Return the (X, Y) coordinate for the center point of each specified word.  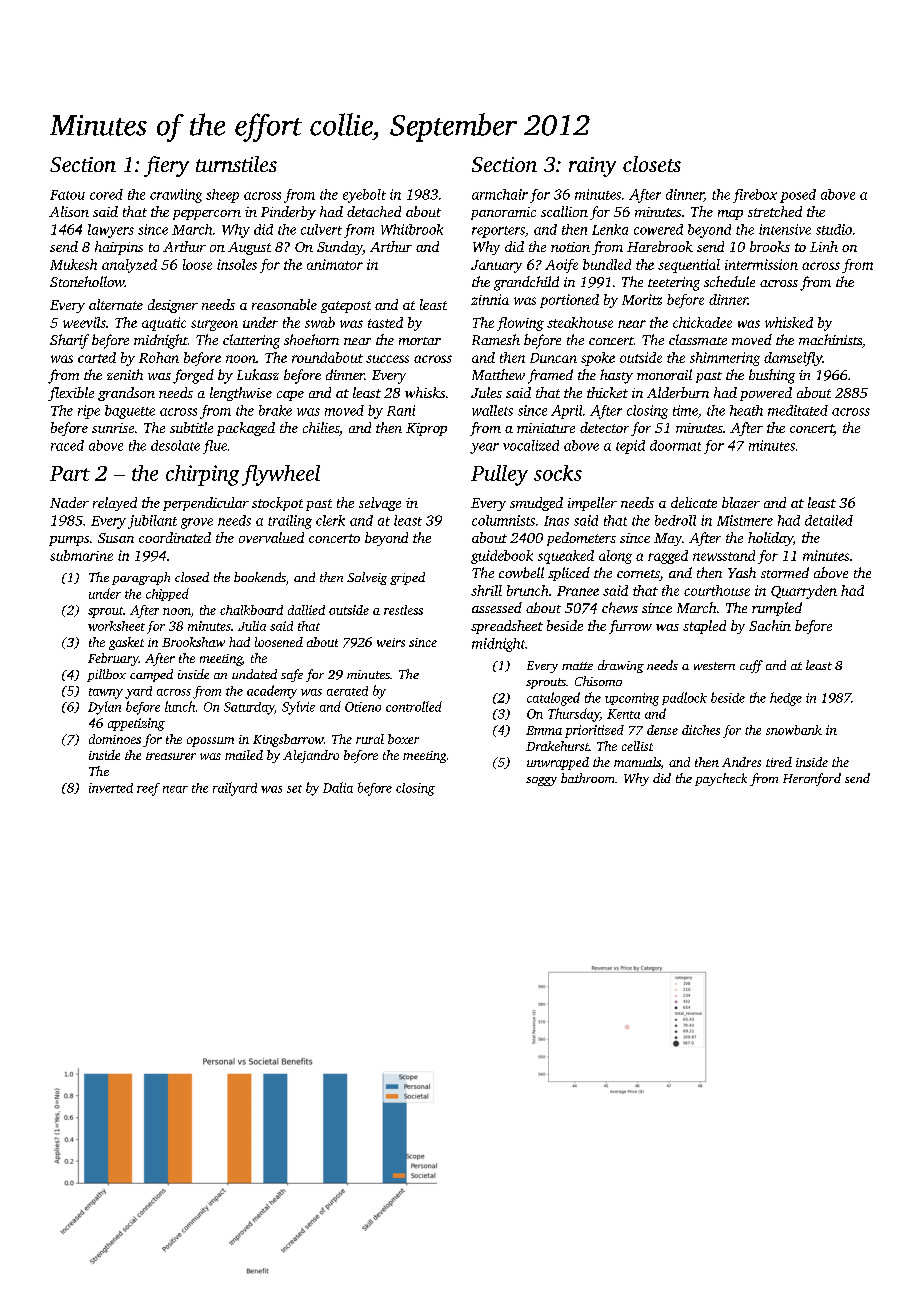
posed (798, 196)
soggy (541, 781)
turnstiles (236, 164)
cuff (751, 666)
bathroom (587, 778)
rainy (592, 167)
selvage (380, 504)
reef (148, 789)
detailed (829, 520)
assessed (497, 607)
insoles (237, 264)
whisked (789, 322)
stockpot (277, 504)
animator (335, 264)
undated (254, 674)
